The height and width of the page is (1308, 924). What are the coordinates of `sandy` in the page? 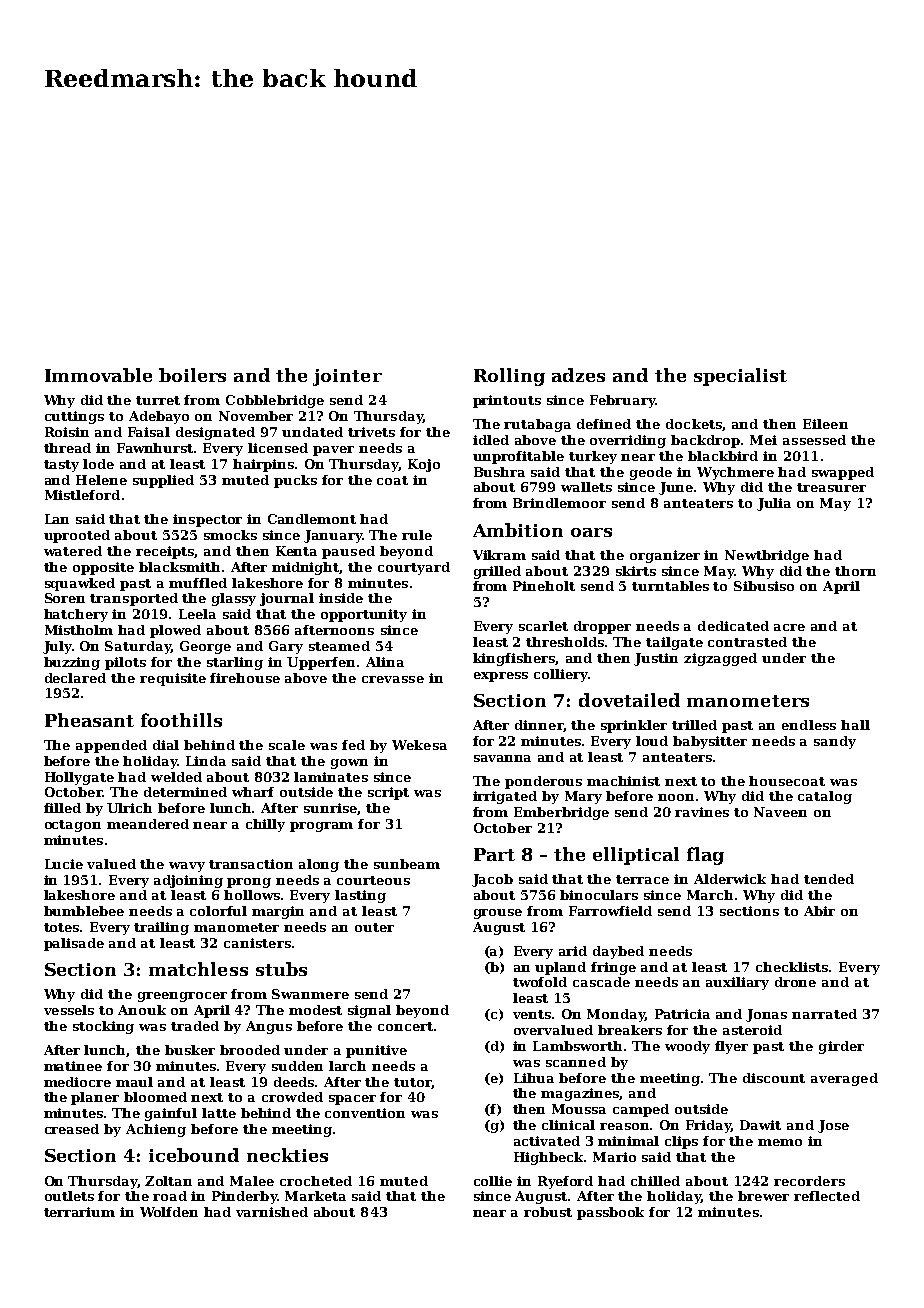 It's located at (835, 742).
